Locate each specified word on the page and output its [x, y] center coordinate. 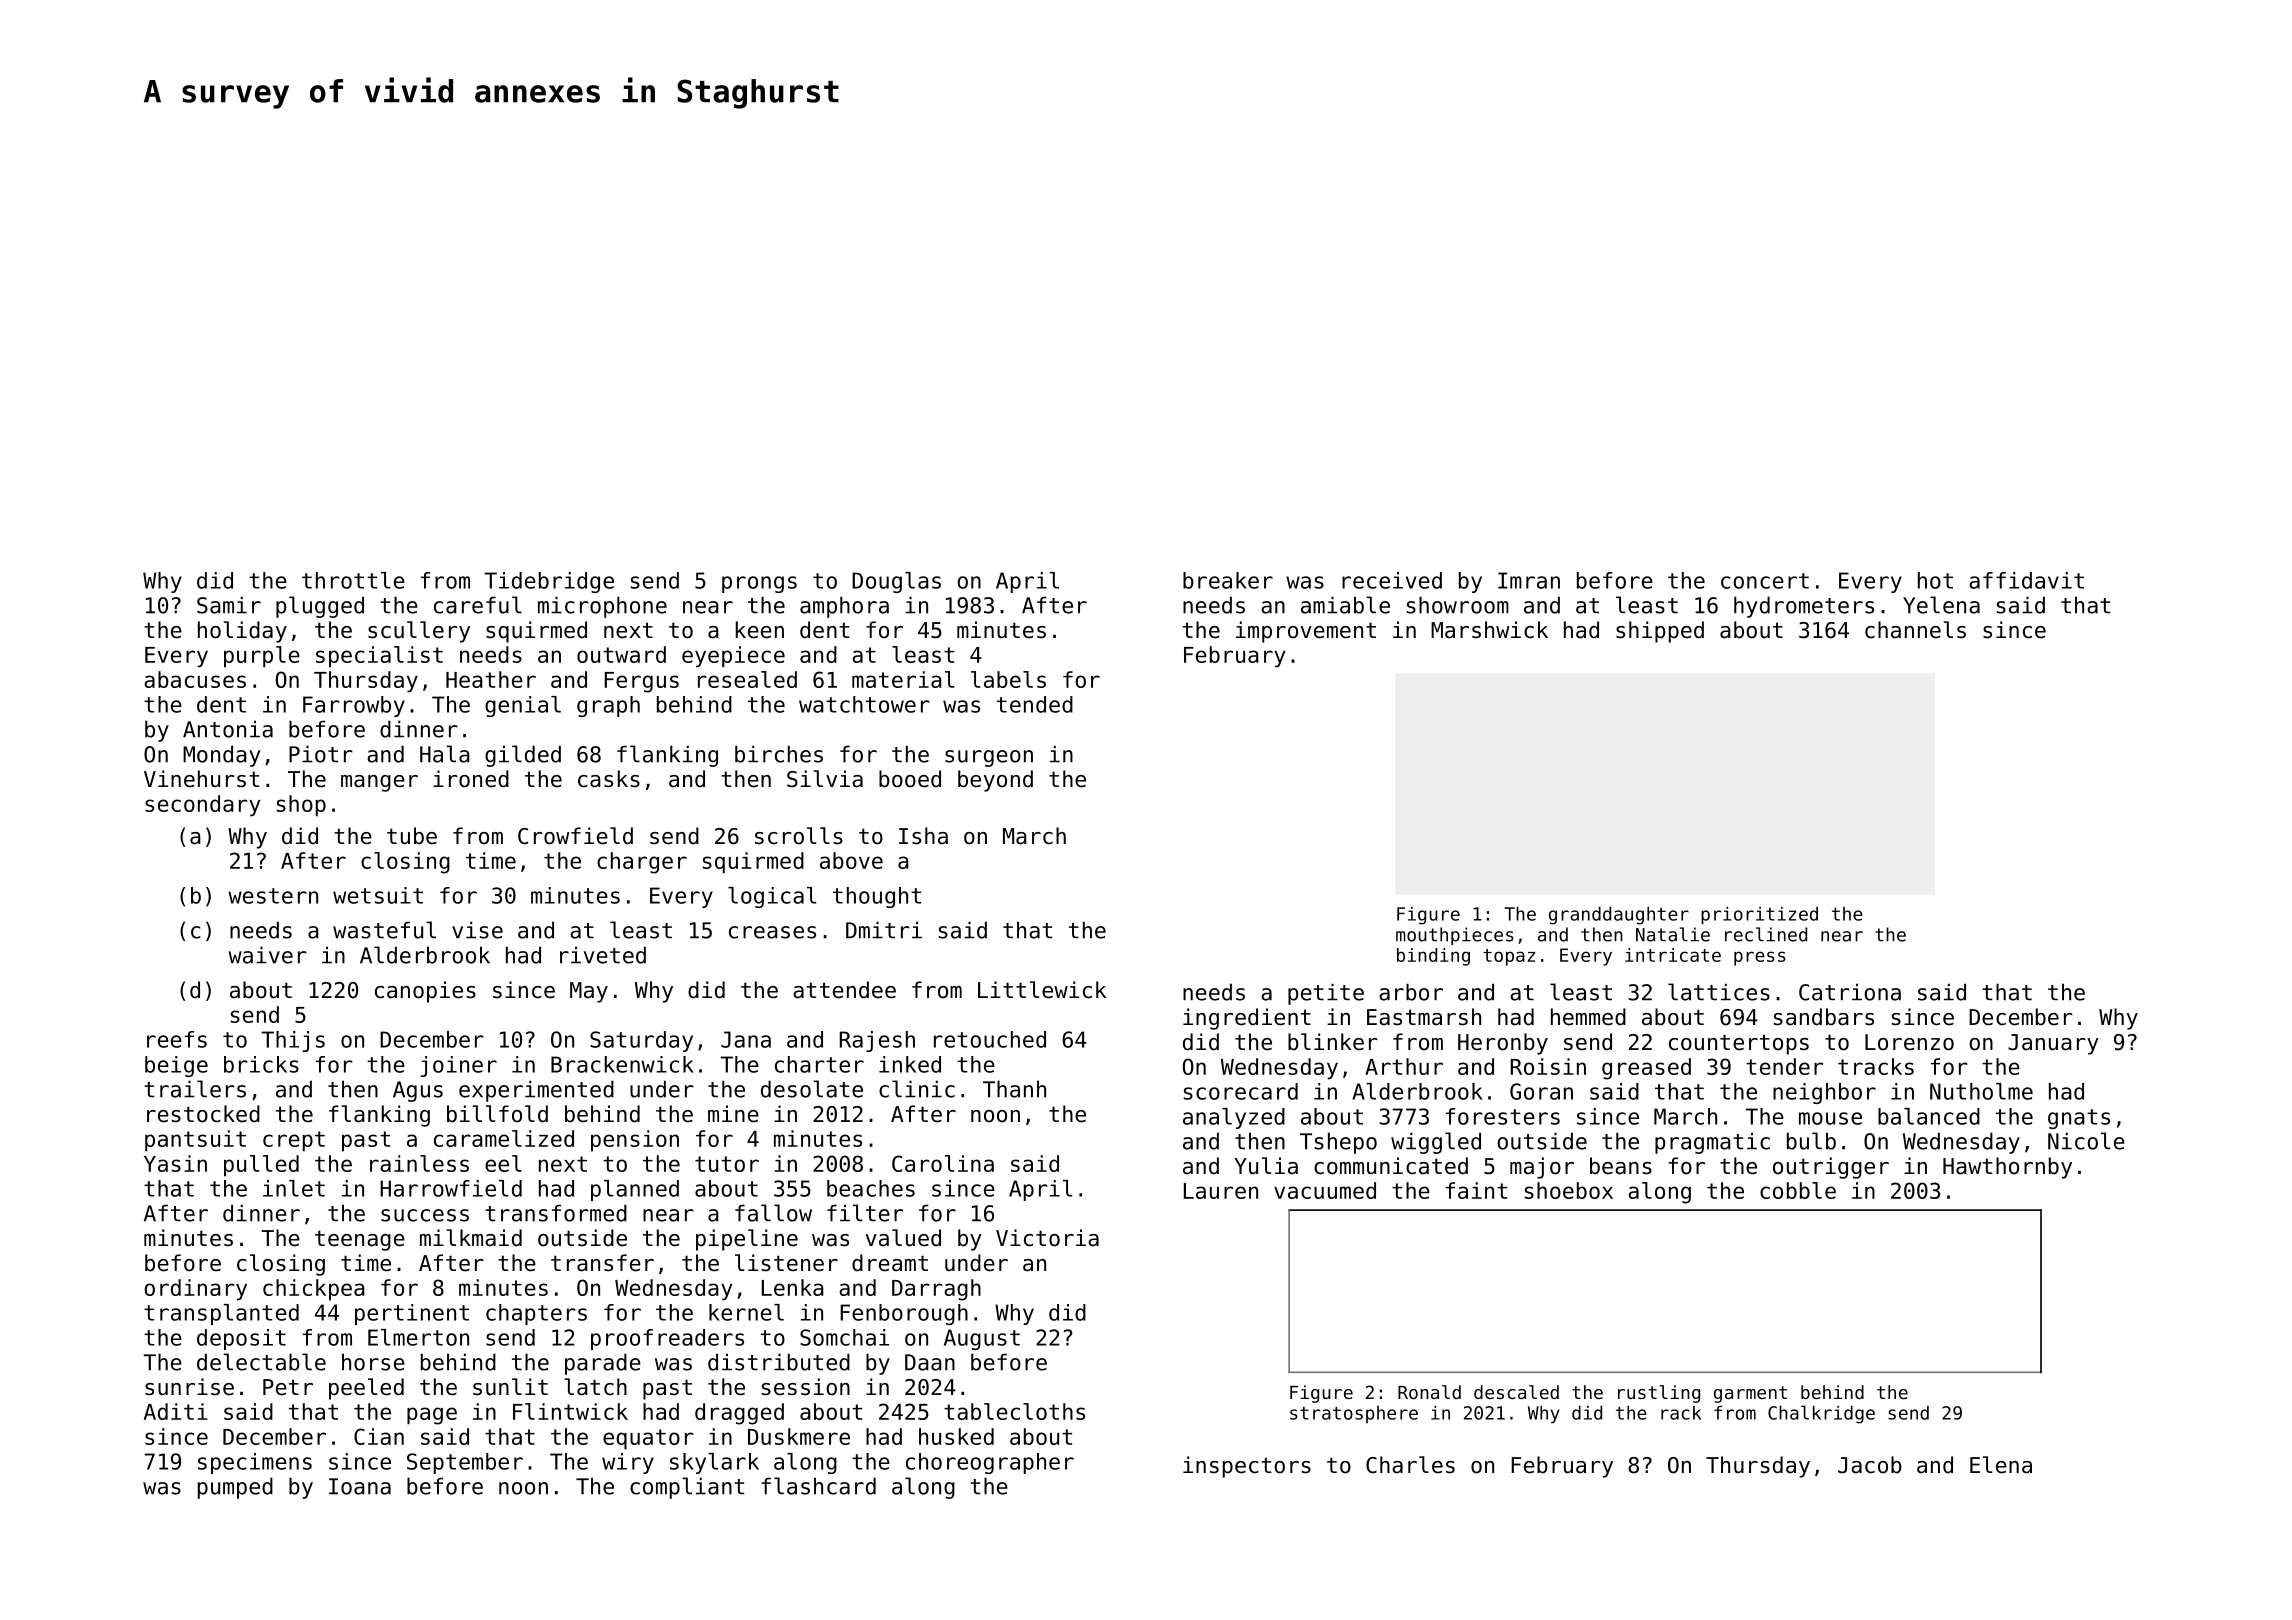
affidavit [2026, 580]
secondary [203, 806]
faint [1476, 1190]
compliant [687, 1488]
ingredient [1247, 1019]
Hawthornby [2007, 1168]
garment [1750, 1394]
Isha [923, 836]
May [589, 992]
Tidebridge [549, 582]
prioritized [1759, 916]
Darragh [936, 1290]
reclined [1766, 934]
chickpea [314, 1290]
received [1392, 580]
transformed [556, 1213]
